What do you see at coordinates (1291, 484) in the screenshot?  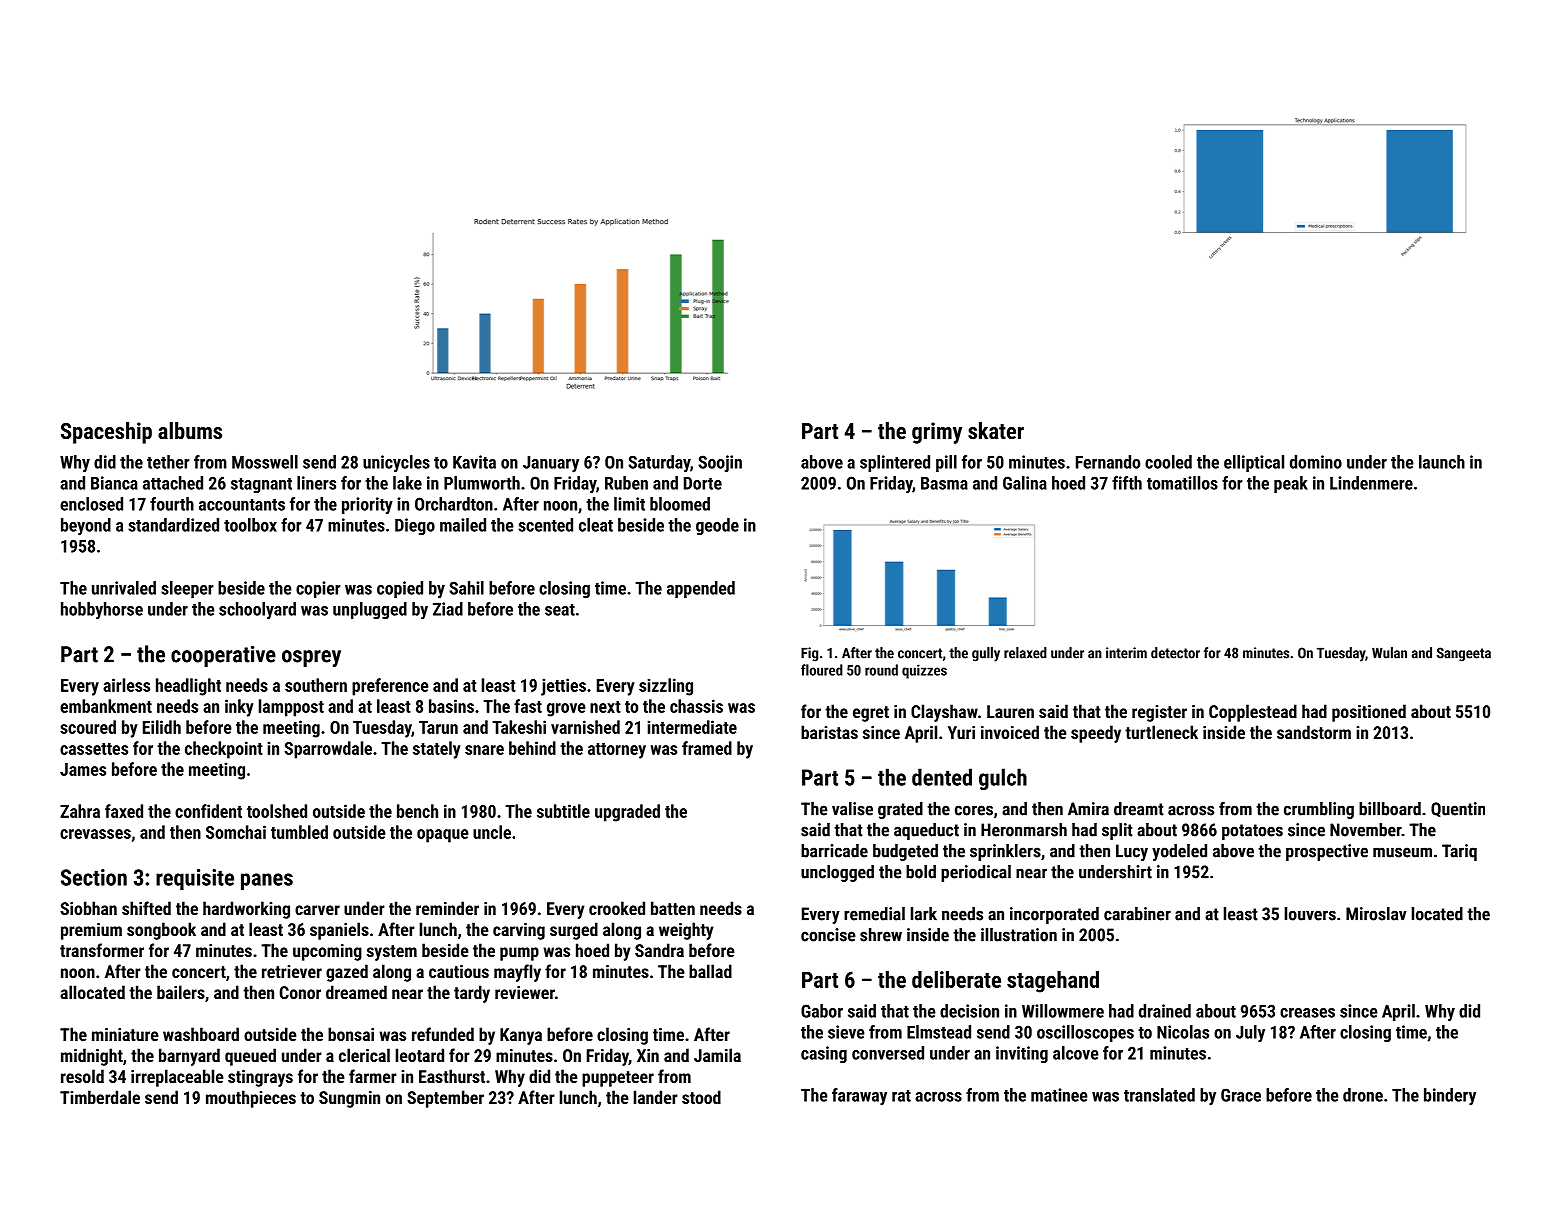 I see `peak` at bounding box center [1291, 484].
